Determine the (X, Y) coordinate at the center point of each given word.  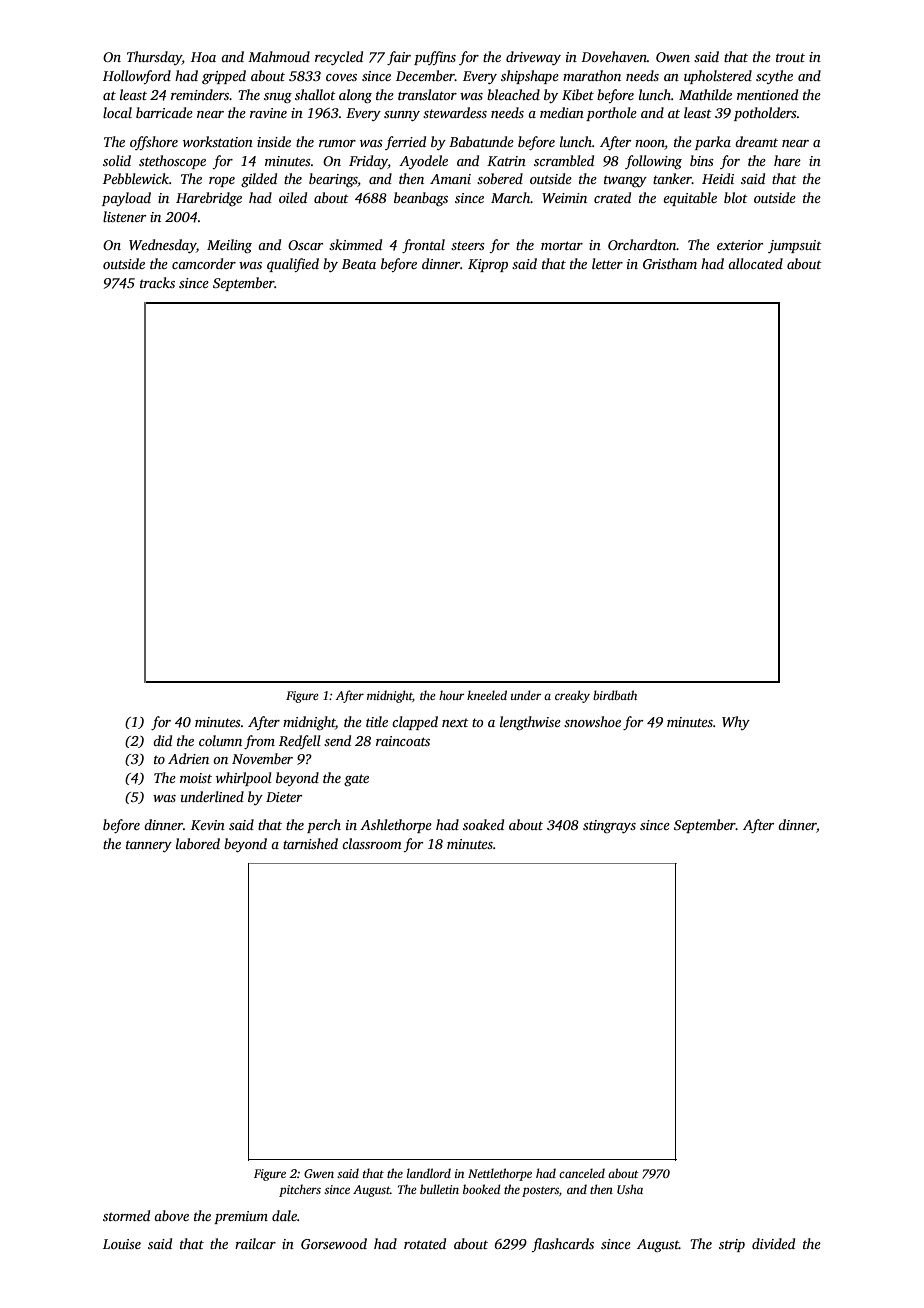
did (162, 740)
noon (650, 143)
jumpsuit (795, 246)
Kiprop (488, 265)
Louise (122, 1244)
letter (607, 263)
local (117, 112)
